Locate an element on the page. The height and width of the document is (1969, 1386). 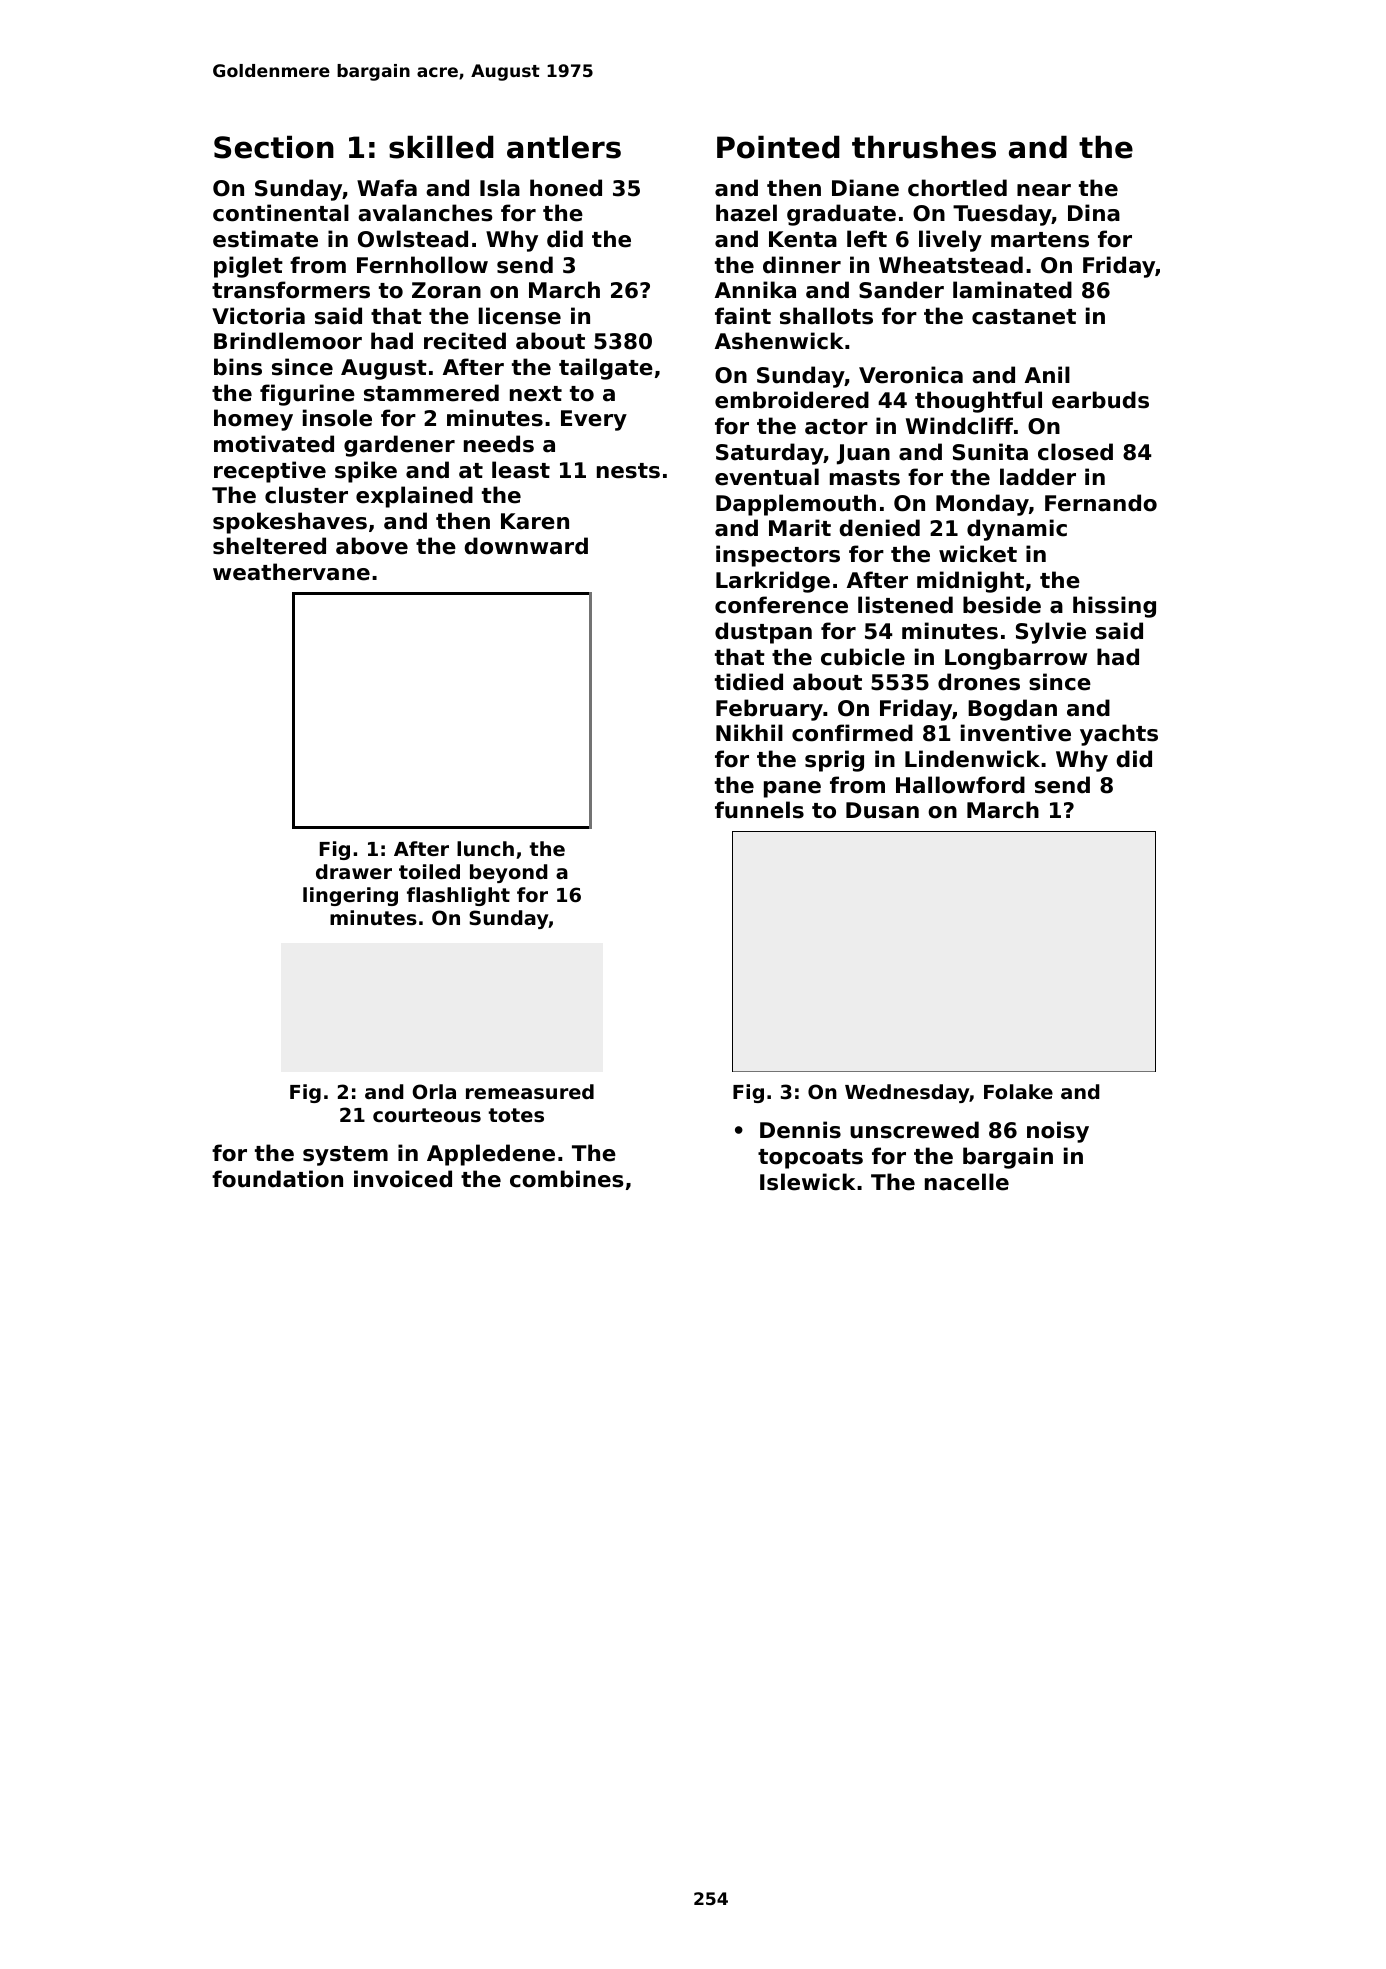
thrushes is located at coordinates (924, 147).
